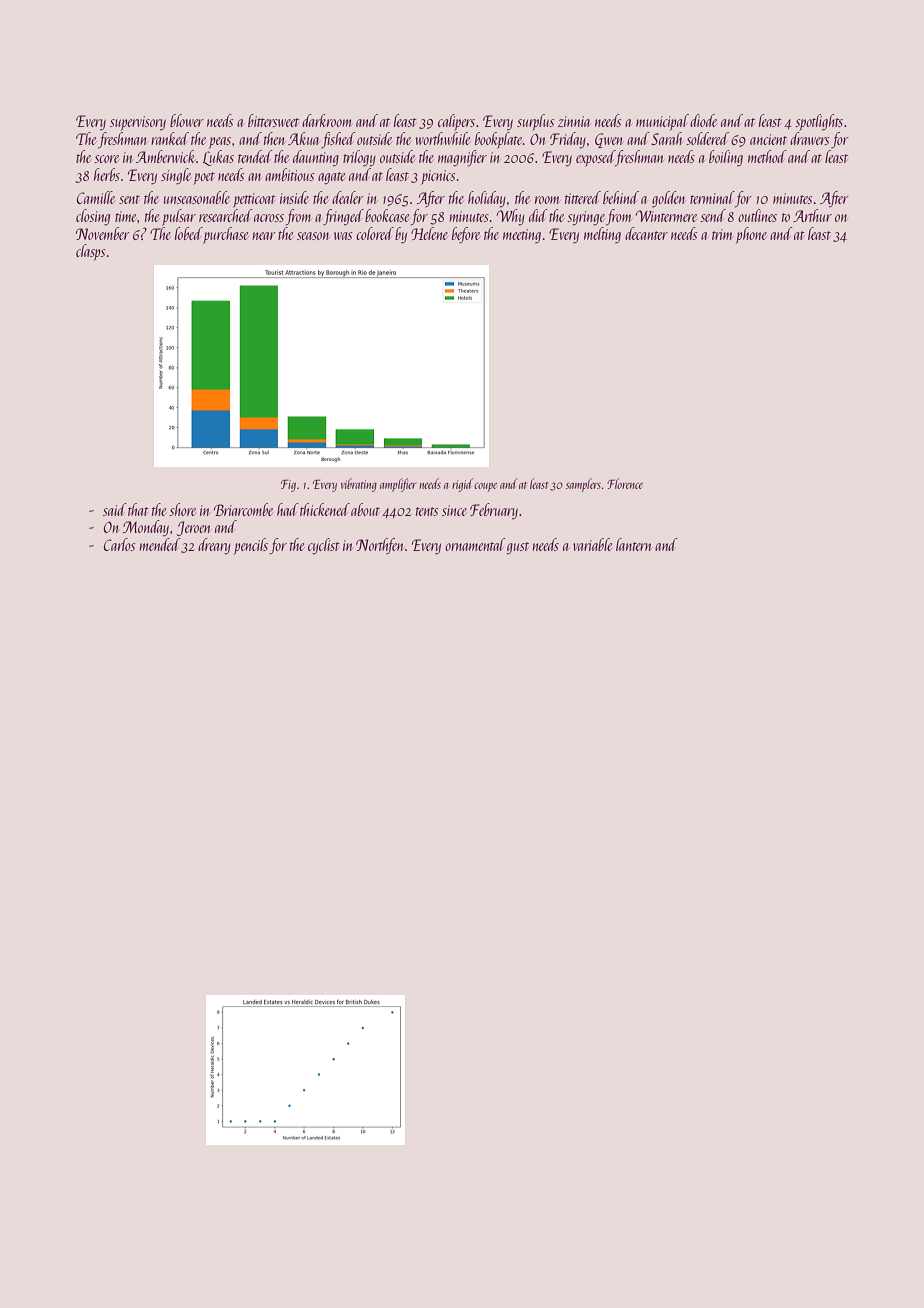 The height and width of the page is (1308, 924). I want to click on lantern, so click(634, 544).
